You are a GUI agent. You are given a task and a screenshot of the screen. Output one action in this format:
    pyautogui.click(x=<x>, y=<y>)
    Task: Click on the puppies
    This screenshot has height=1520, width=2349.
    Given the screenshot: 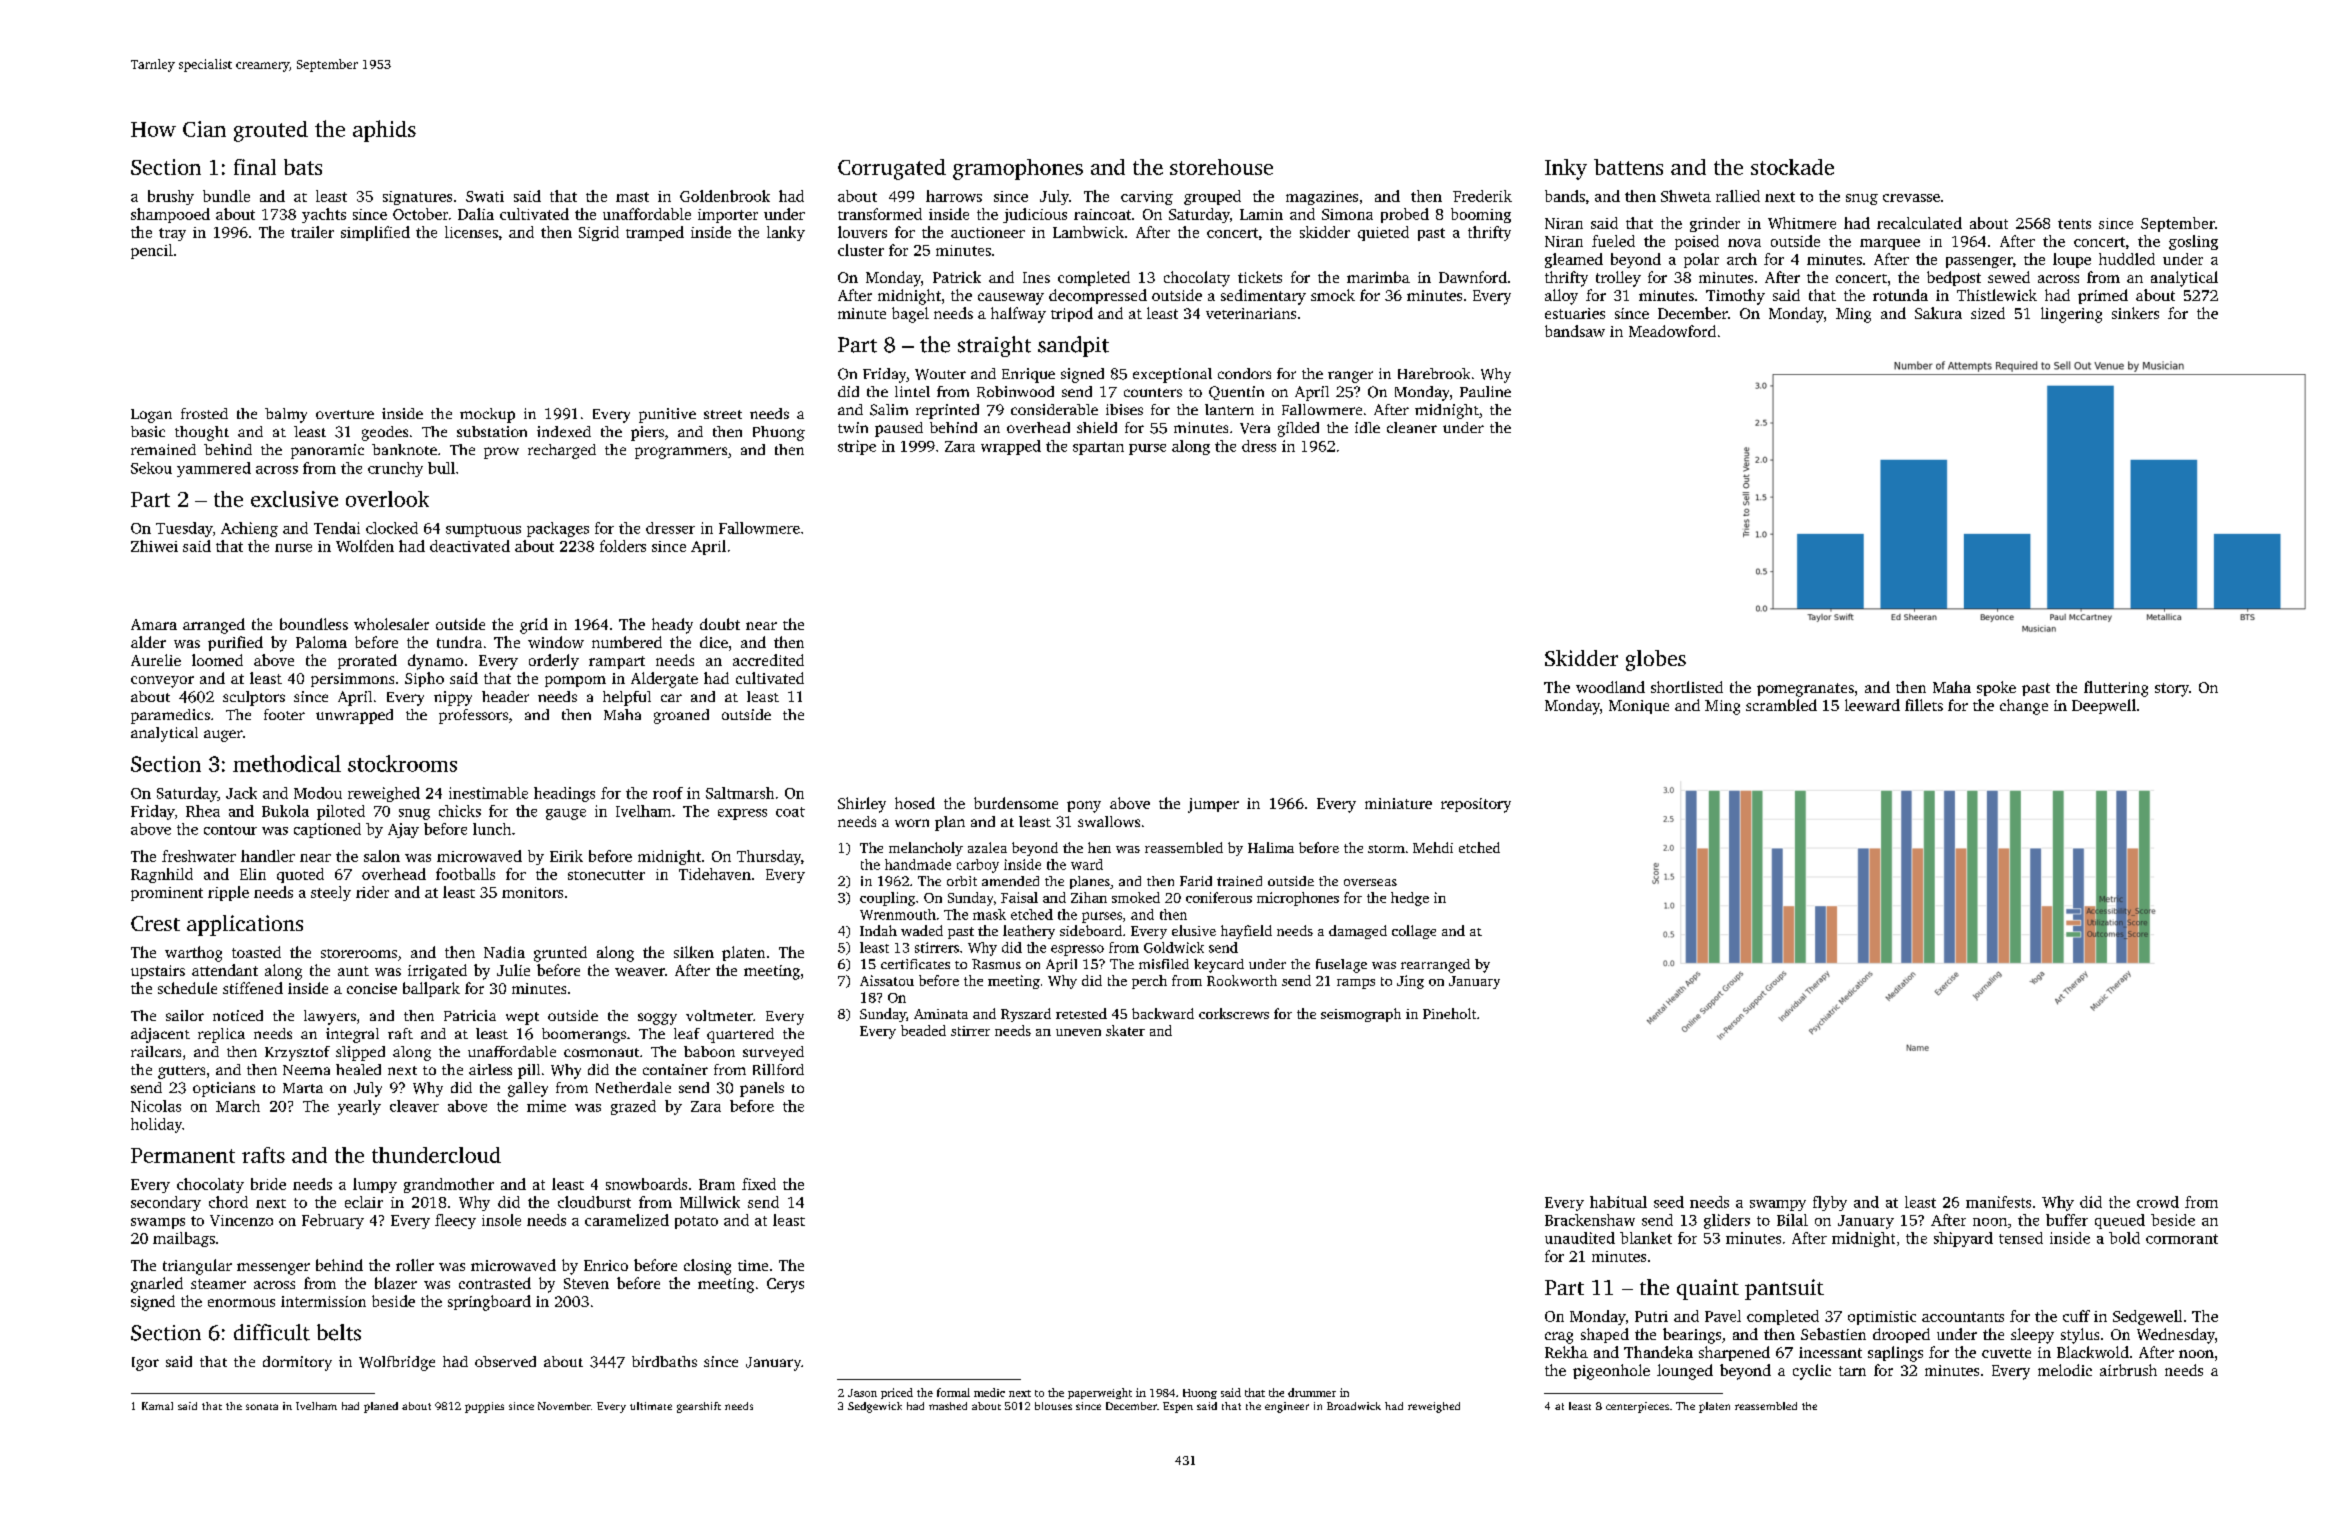 What is the action you would take?
    pyautogui.click(x=484, y=1407)
